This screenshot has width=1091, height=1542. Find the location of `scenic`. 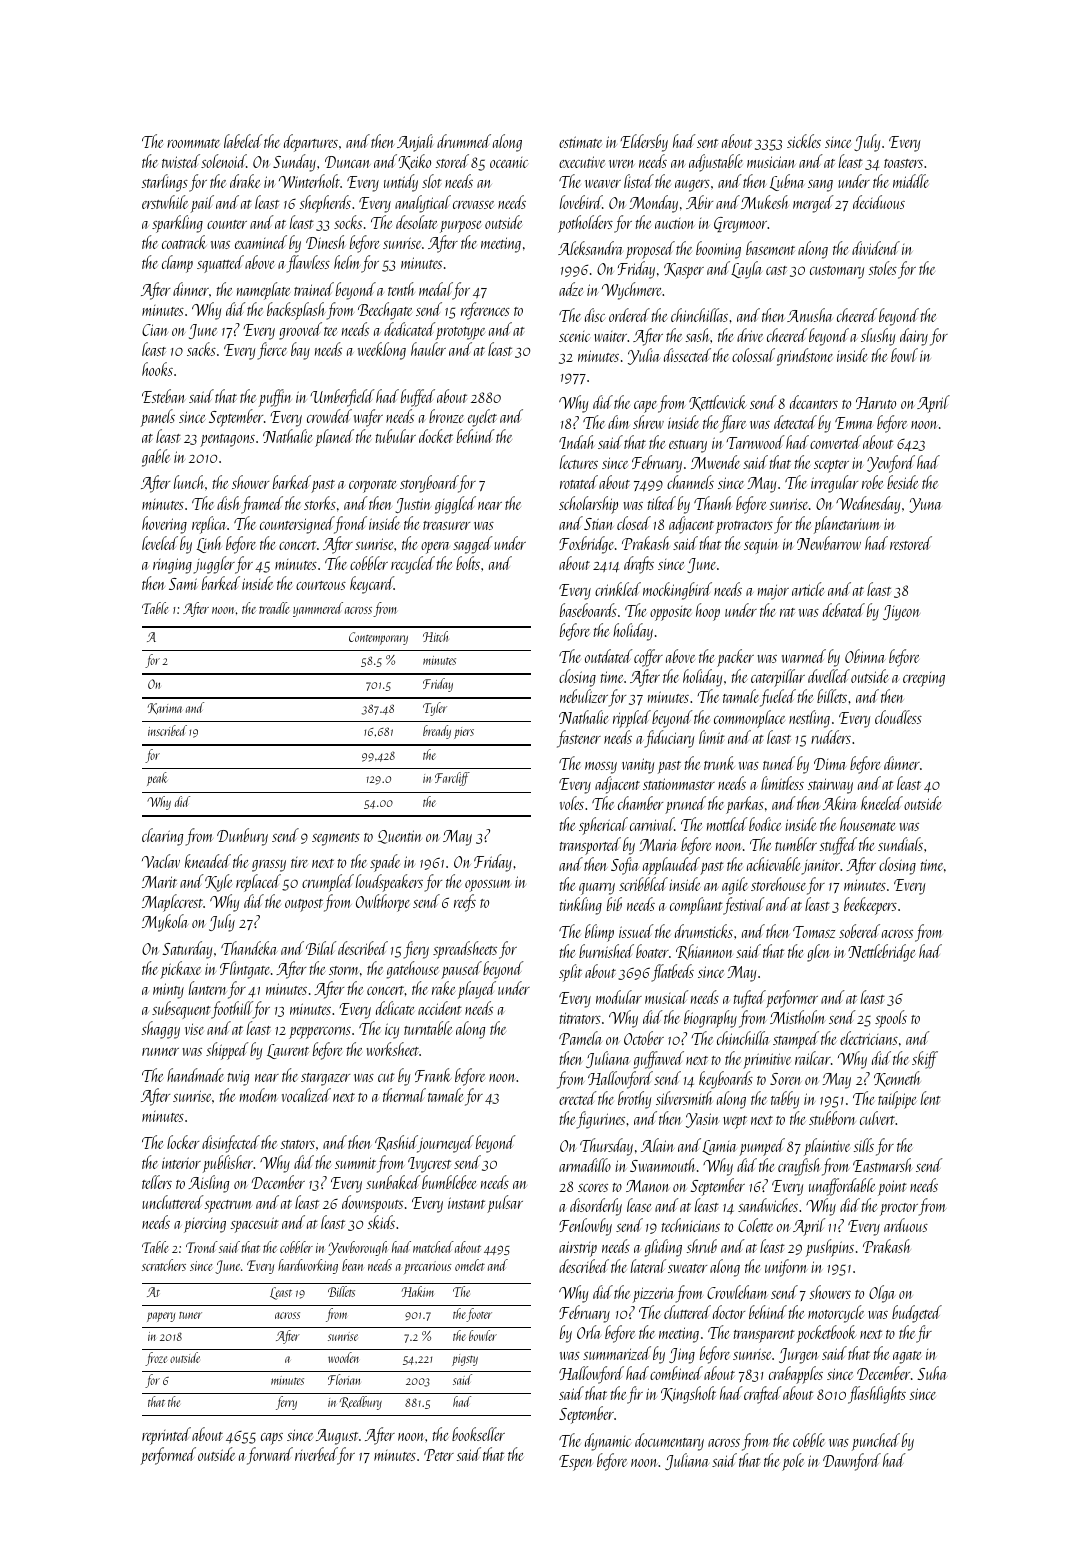

scenic is located at coordinates (574, 336).
